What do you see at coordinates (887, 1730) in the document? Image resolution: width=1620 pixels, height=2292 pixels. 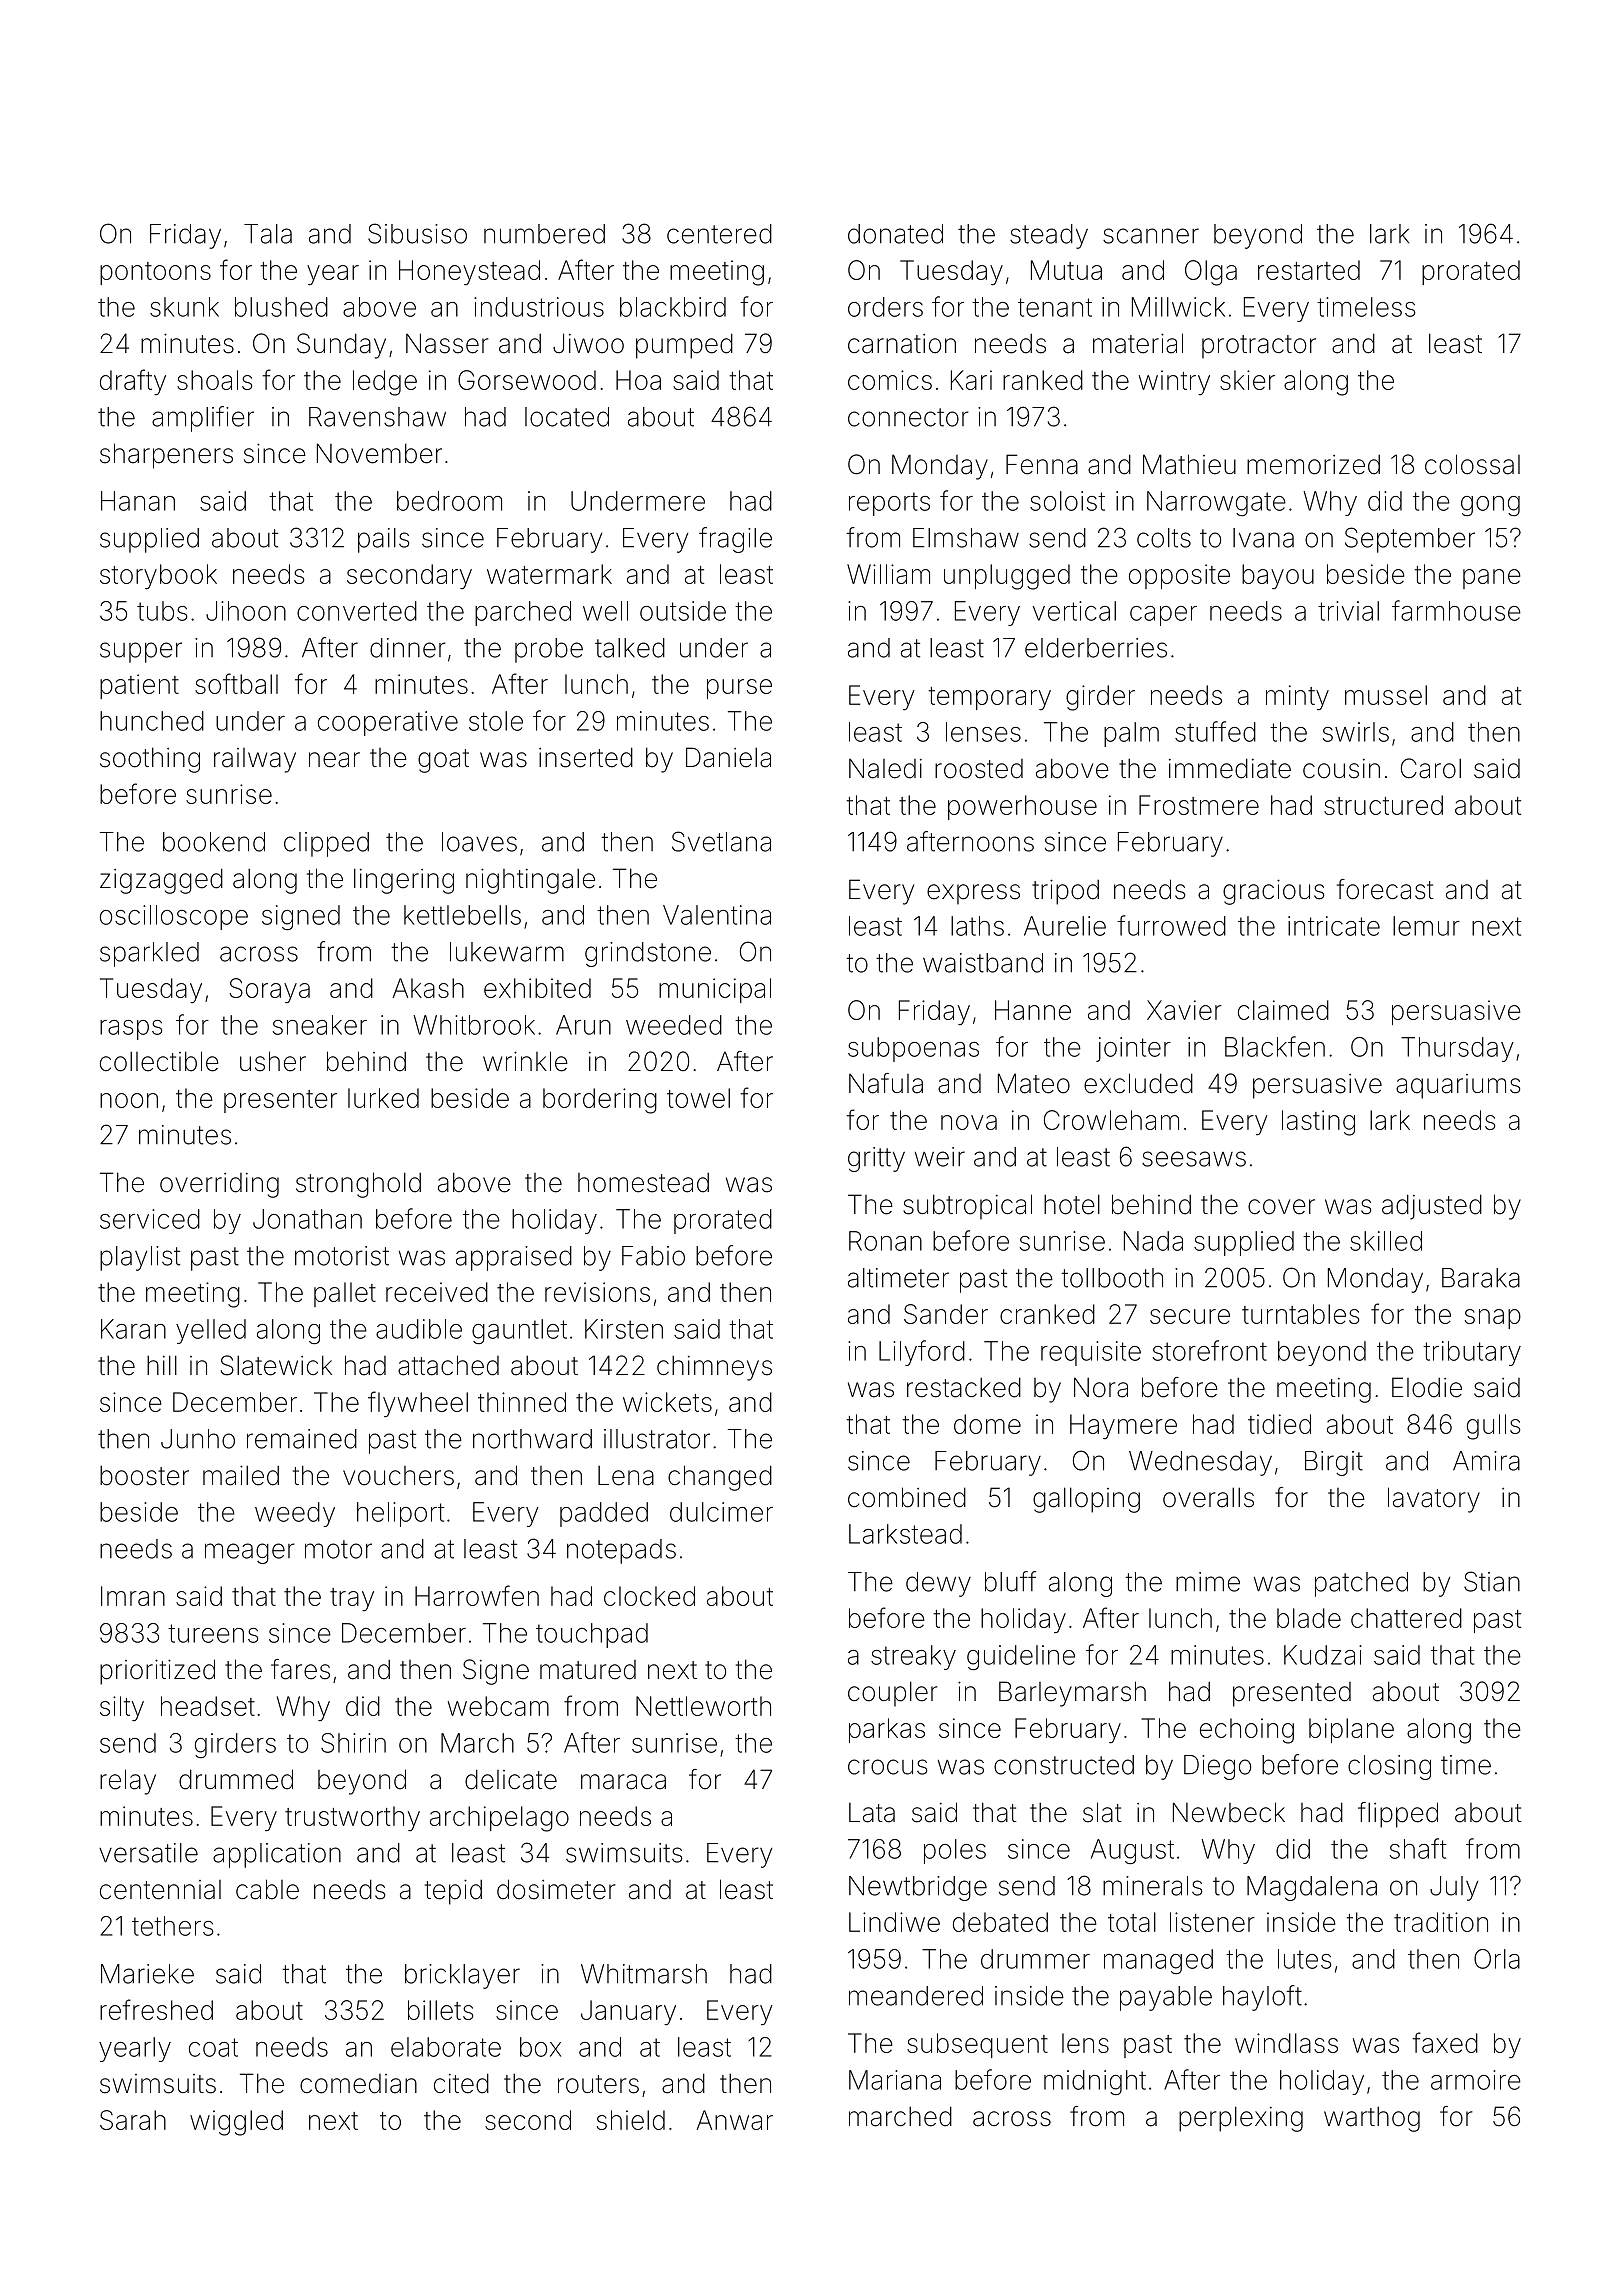 I see `parkas` at bounding box center [887, 1730].
